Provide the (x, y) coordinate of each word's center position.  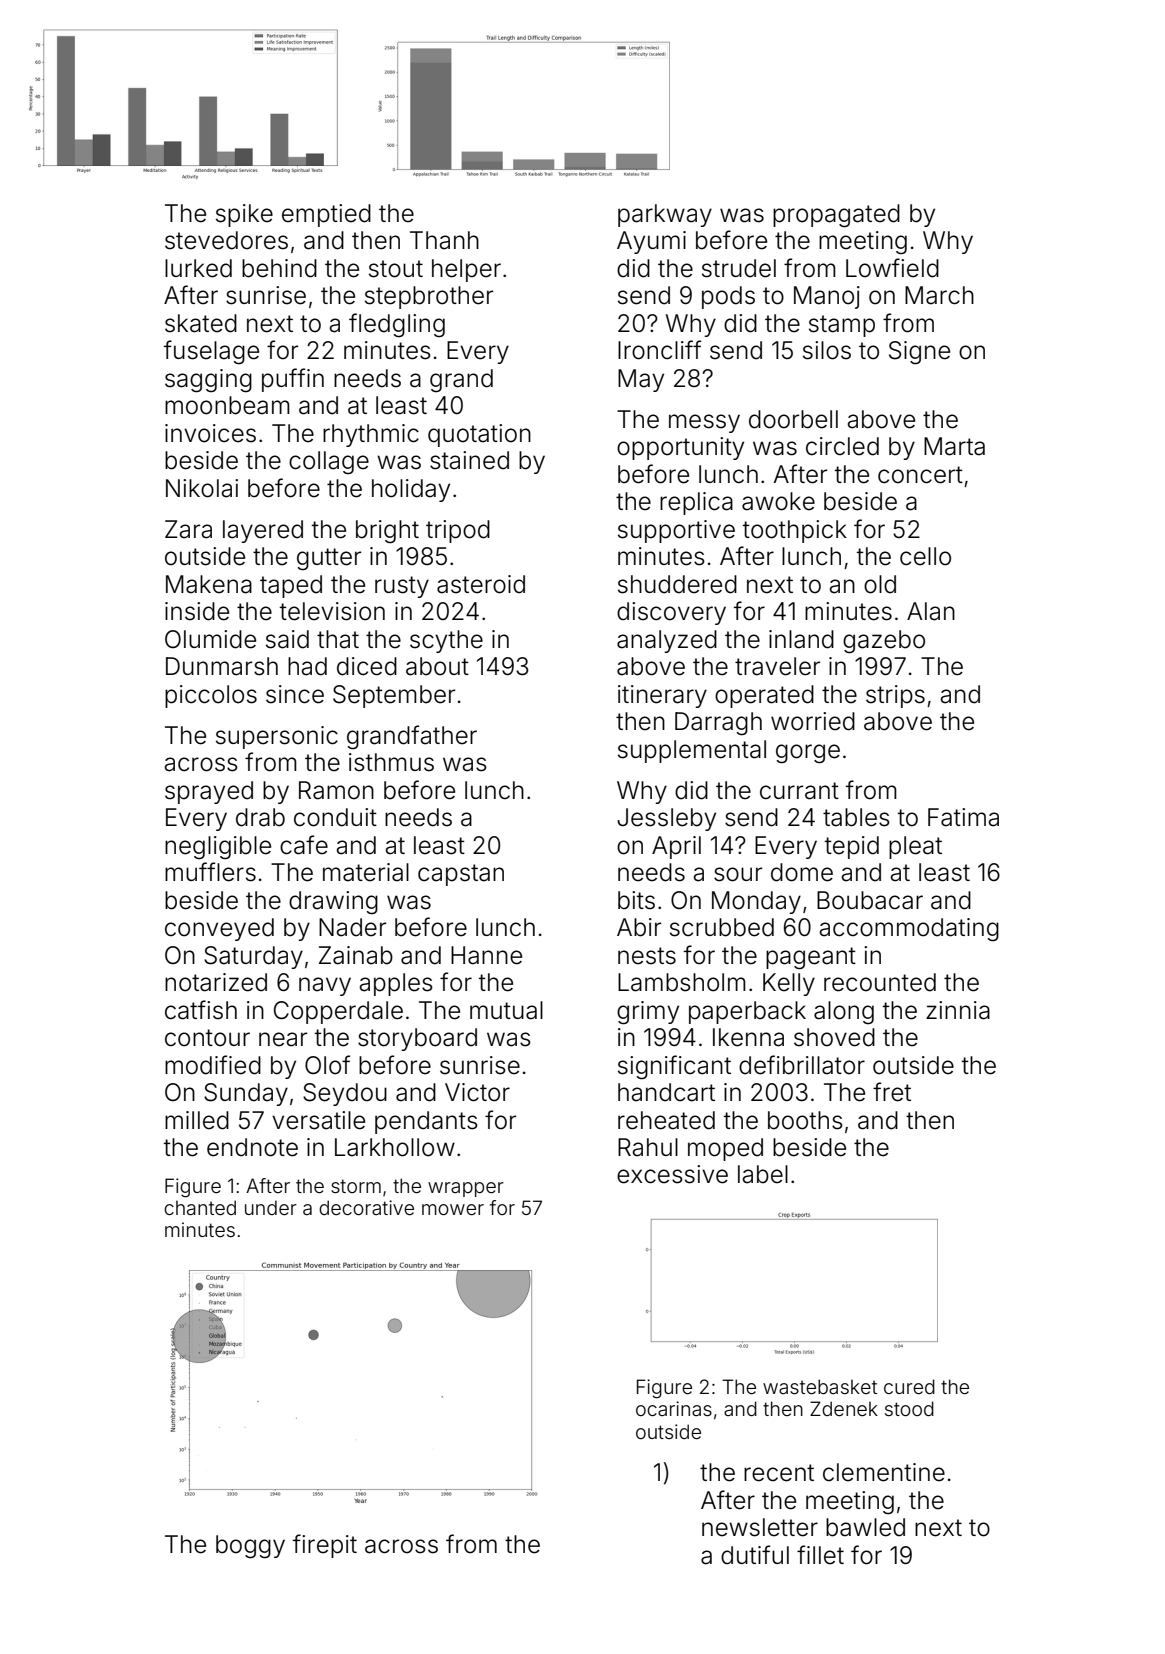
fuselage (211, 352)
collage (329, 463)
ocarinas (674, 1408)
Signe (919, 353)
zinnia (958, 1010)
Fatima (963, 817)
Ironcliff (659, 350)
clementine (884, 1472)
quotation (479, 435)
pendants (426, 1122)
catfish (201, 1010)
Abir (639, 927)
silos (827, 350)
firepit (325, 1546)
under (271, 1207)
